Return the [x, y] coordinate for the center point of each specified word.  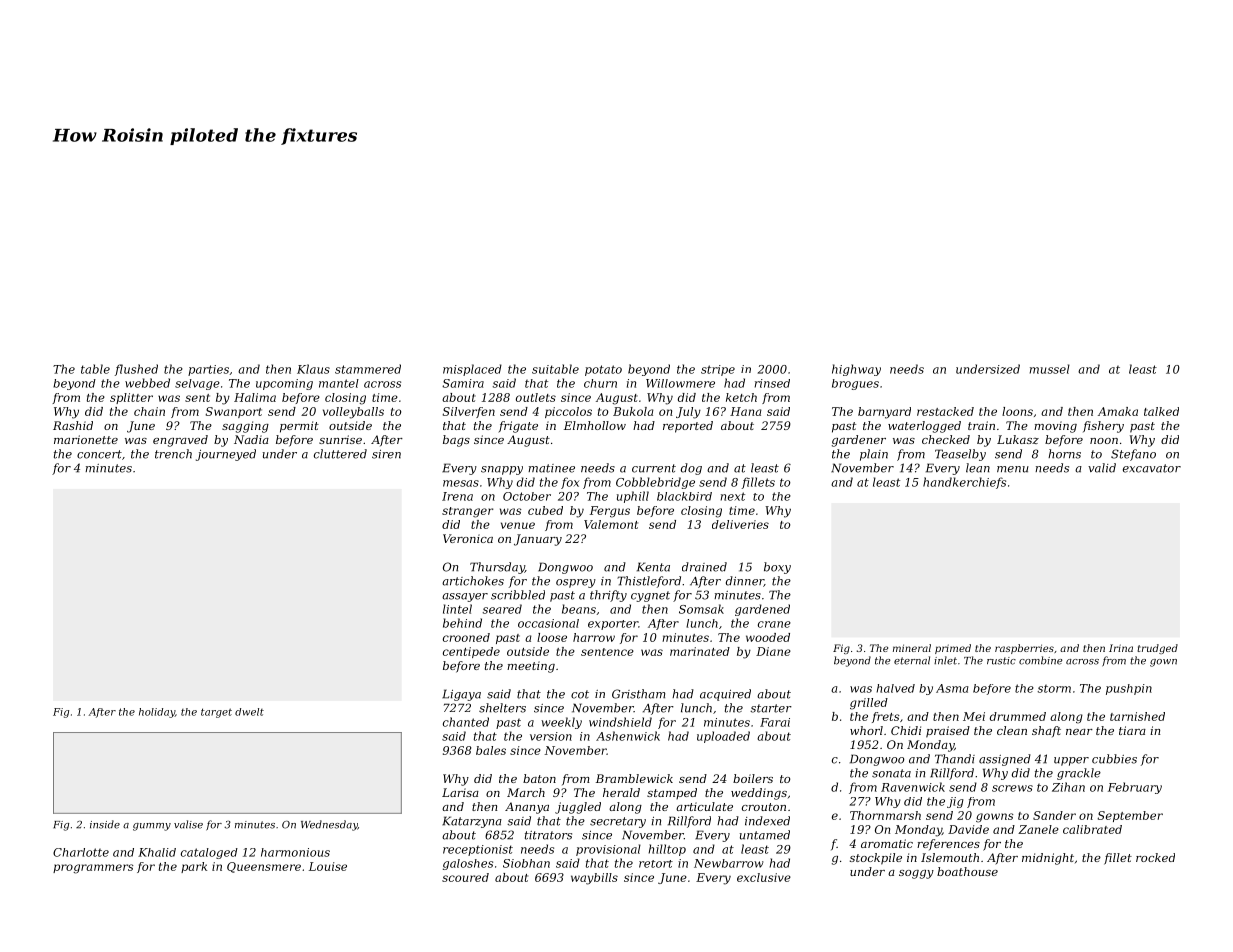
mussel [1050, 369]
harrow [594, 637]
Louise [328, 866]
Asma [952, 688]
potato [603, 370]
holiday [157, 713]
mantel [339, 383]
